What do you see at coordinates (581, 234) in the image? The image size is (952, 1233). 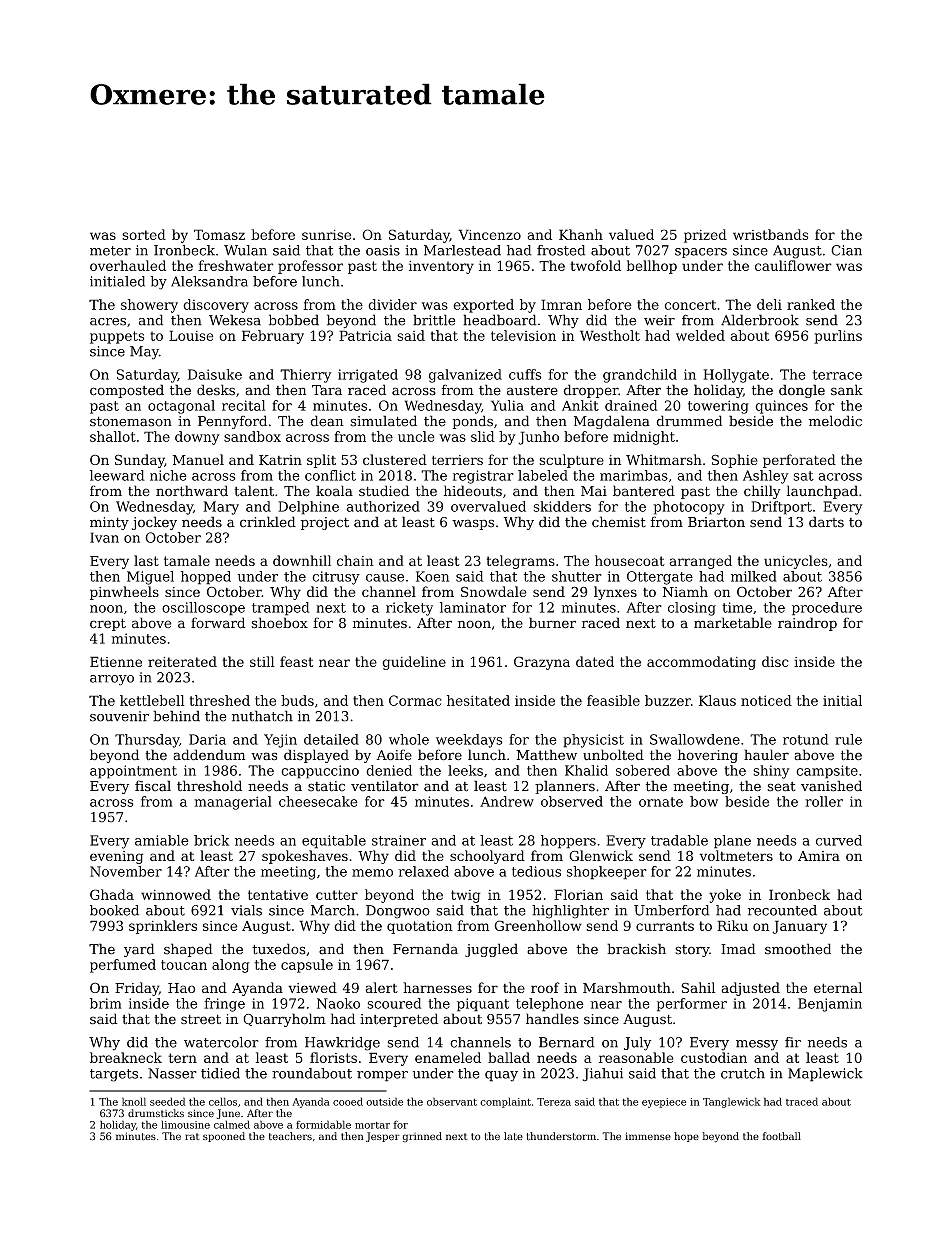 I see `Khanh` at bounding box center [581, 234].
